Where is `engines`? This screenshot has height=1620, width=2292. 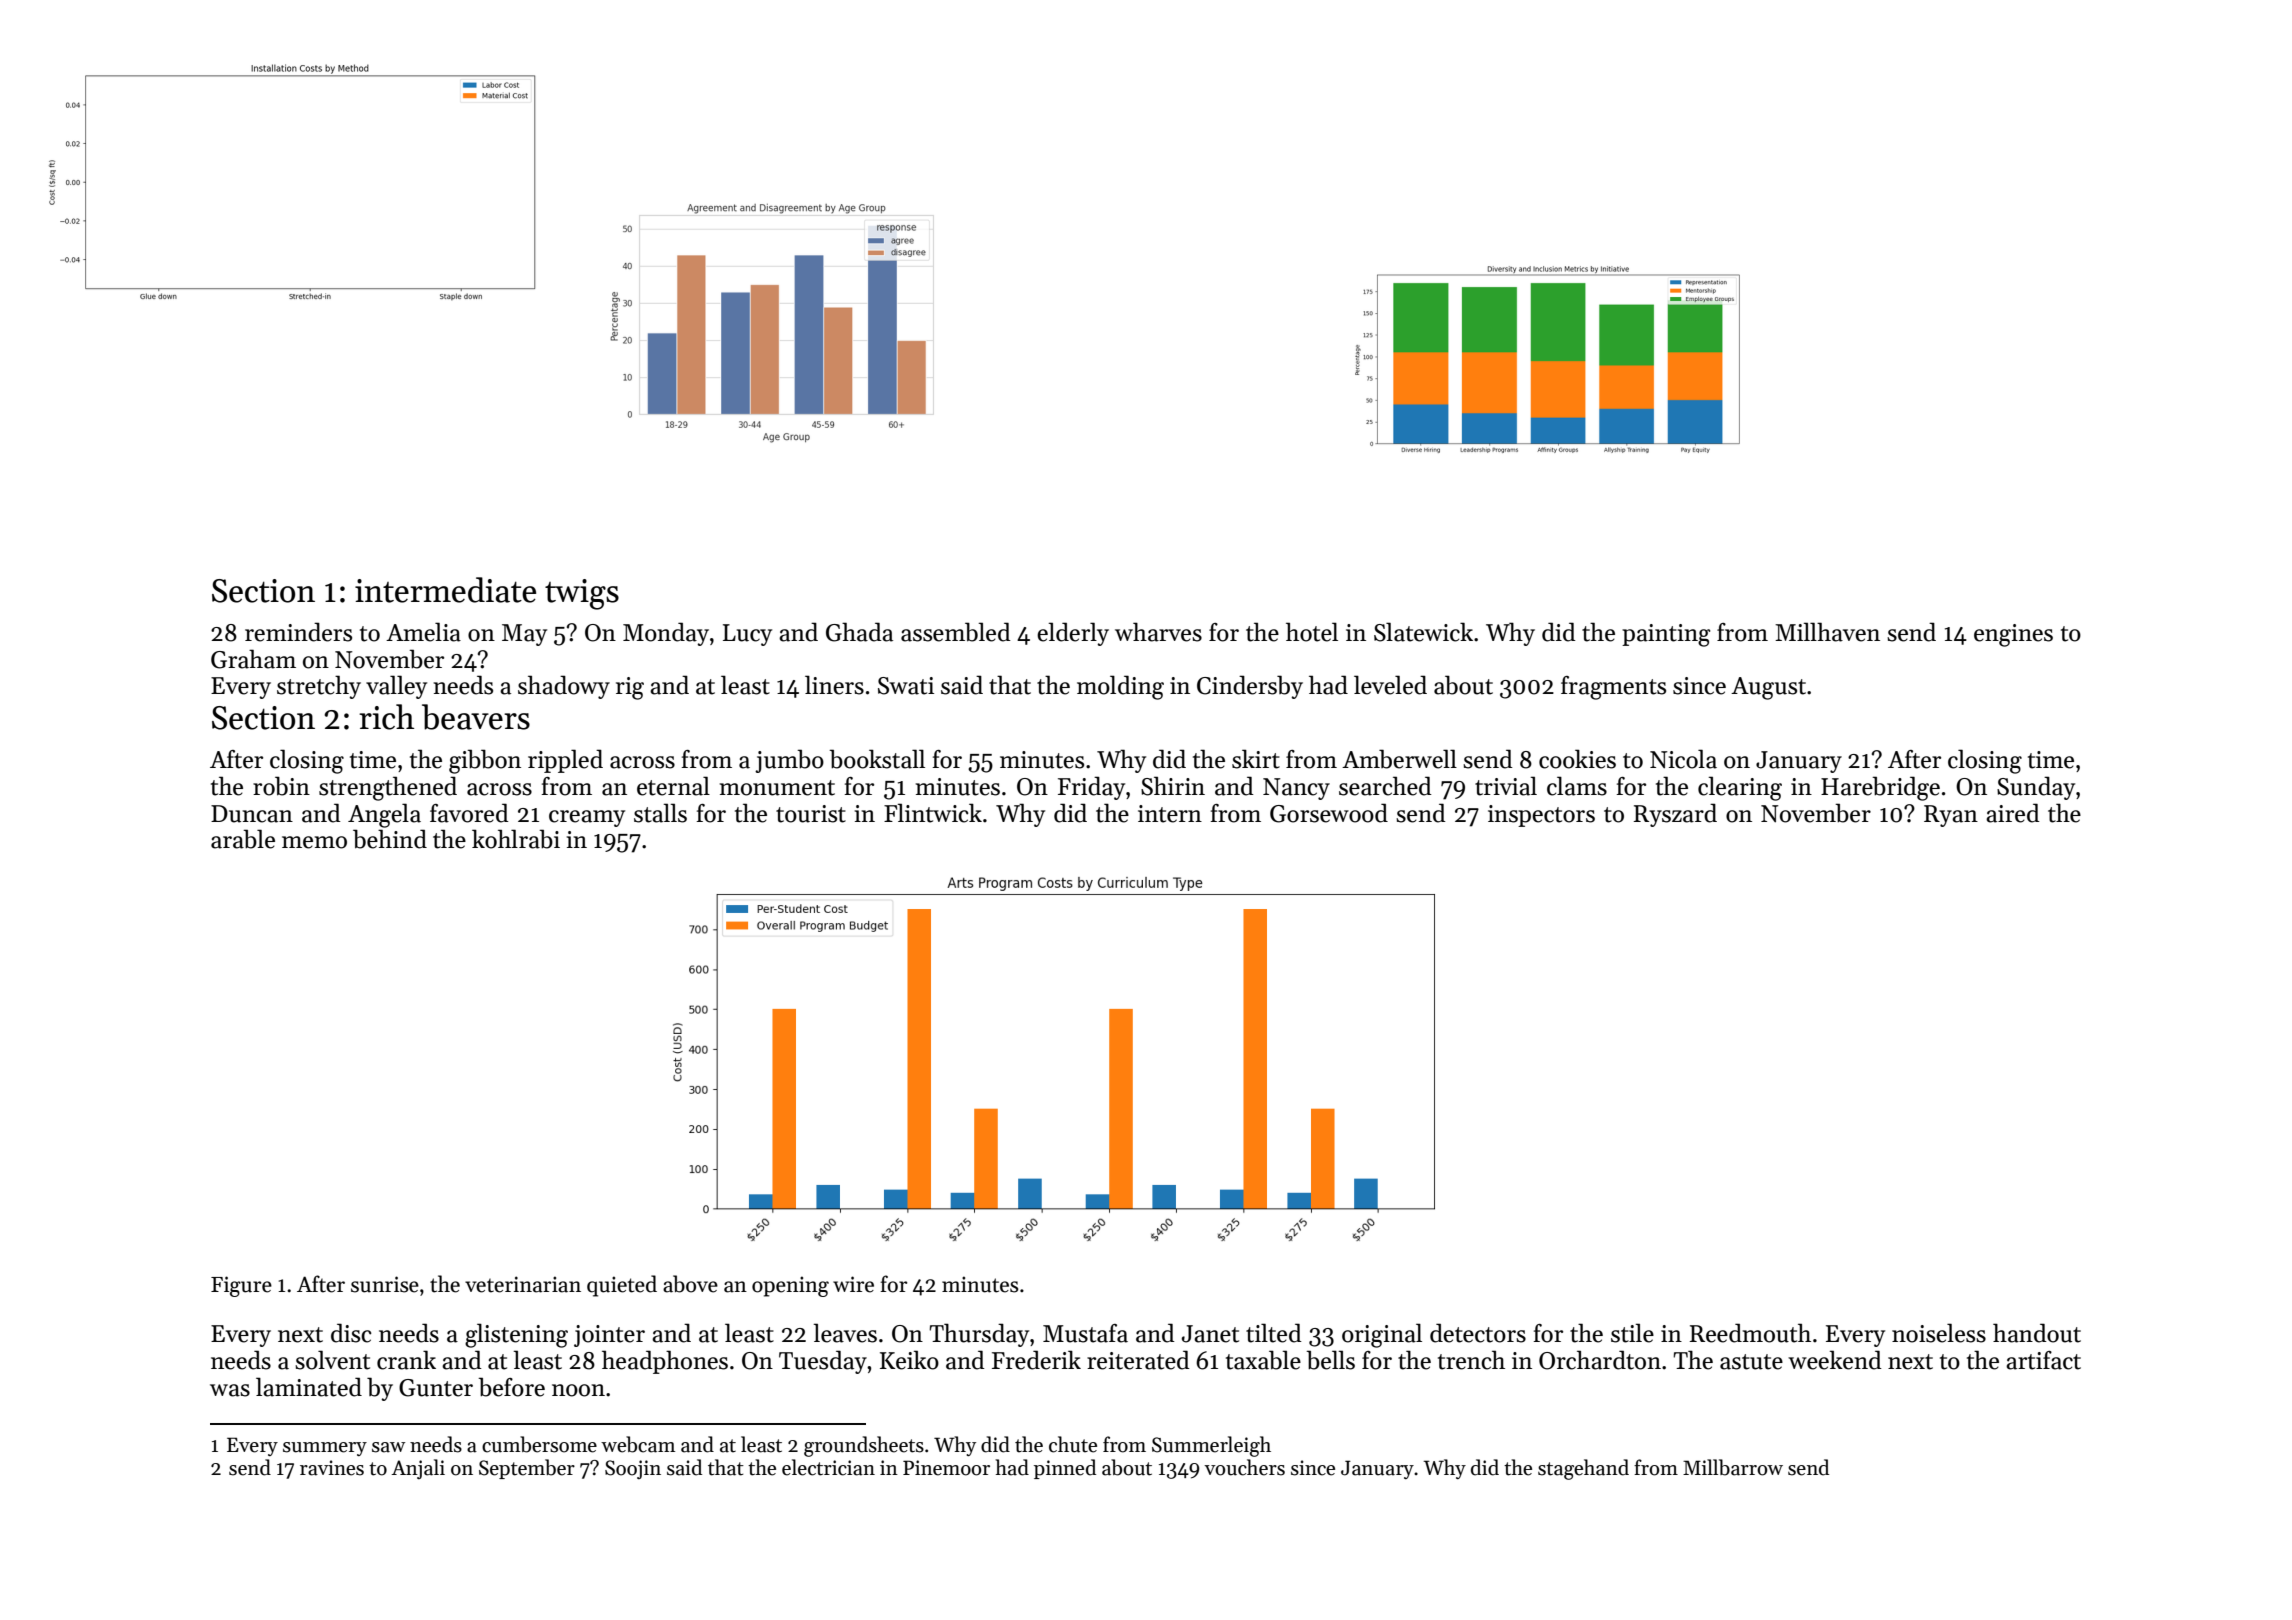 engines is located at coordinates (2013, 635).
